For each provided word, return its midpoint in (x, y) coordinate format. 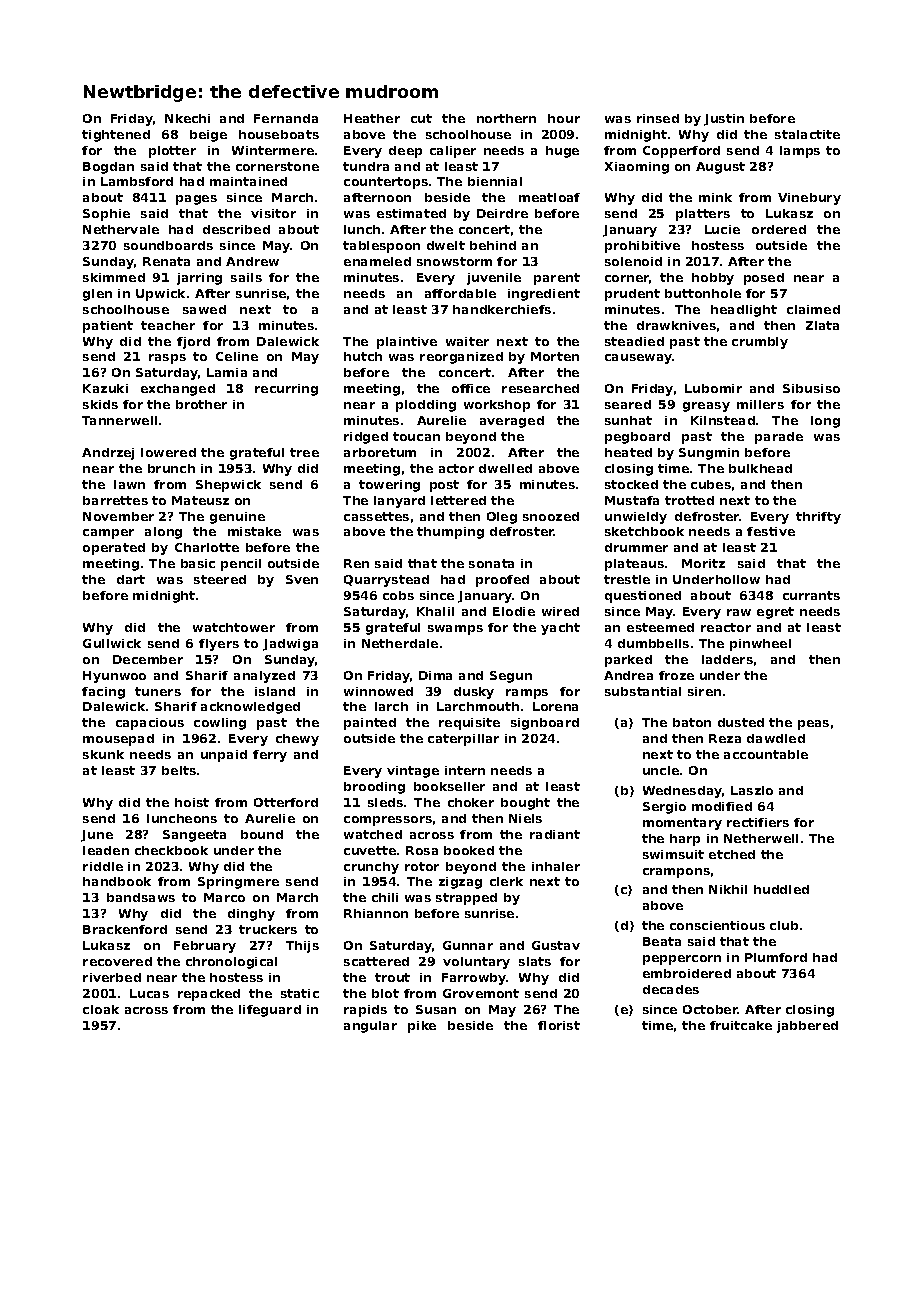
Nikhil (728, 889)
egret (775, 613)
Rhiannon (376, 913)
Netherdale (400, 643)
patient (108, 327)
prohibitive (642, 247)
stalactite (807, 134)
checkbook (171, 850)
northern (506, 118)
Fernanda (286, 118)
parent (557, 279)
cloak (101, 1009)
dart (131, 579)
